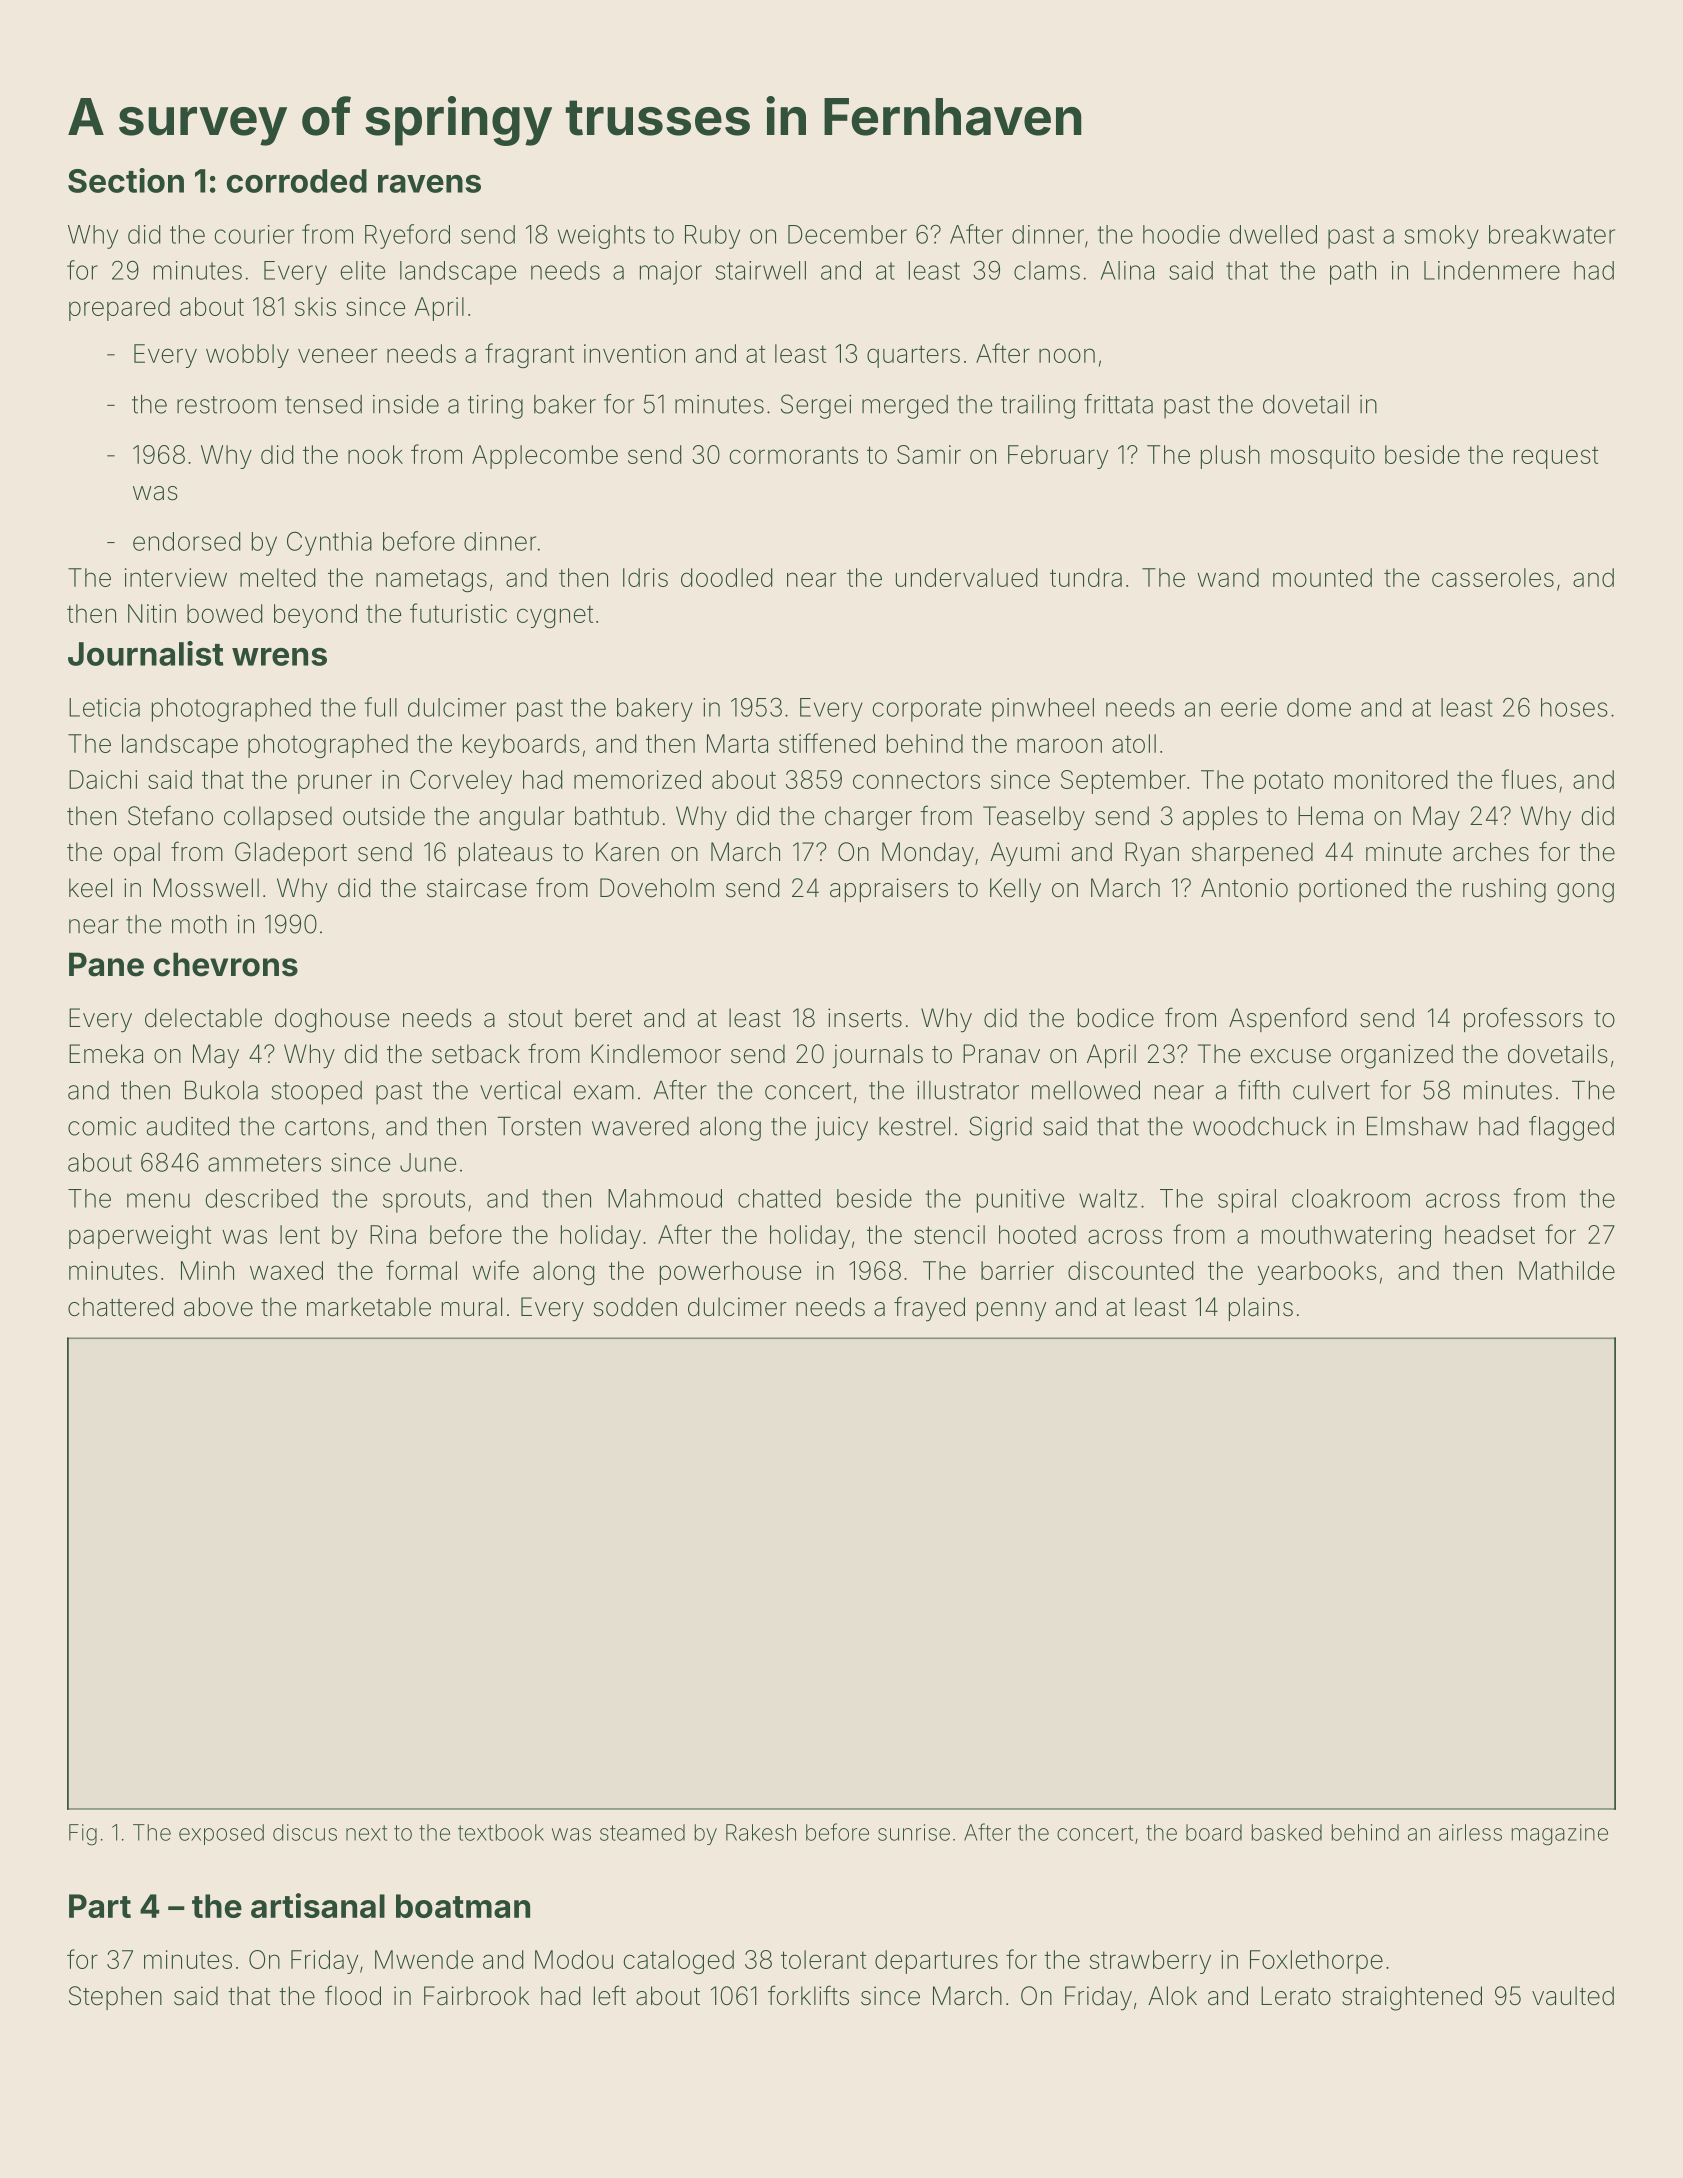 Image resolution: width=1683 pixels, height=2178 pixels. I want to click on flues, so click(1528, 779).
